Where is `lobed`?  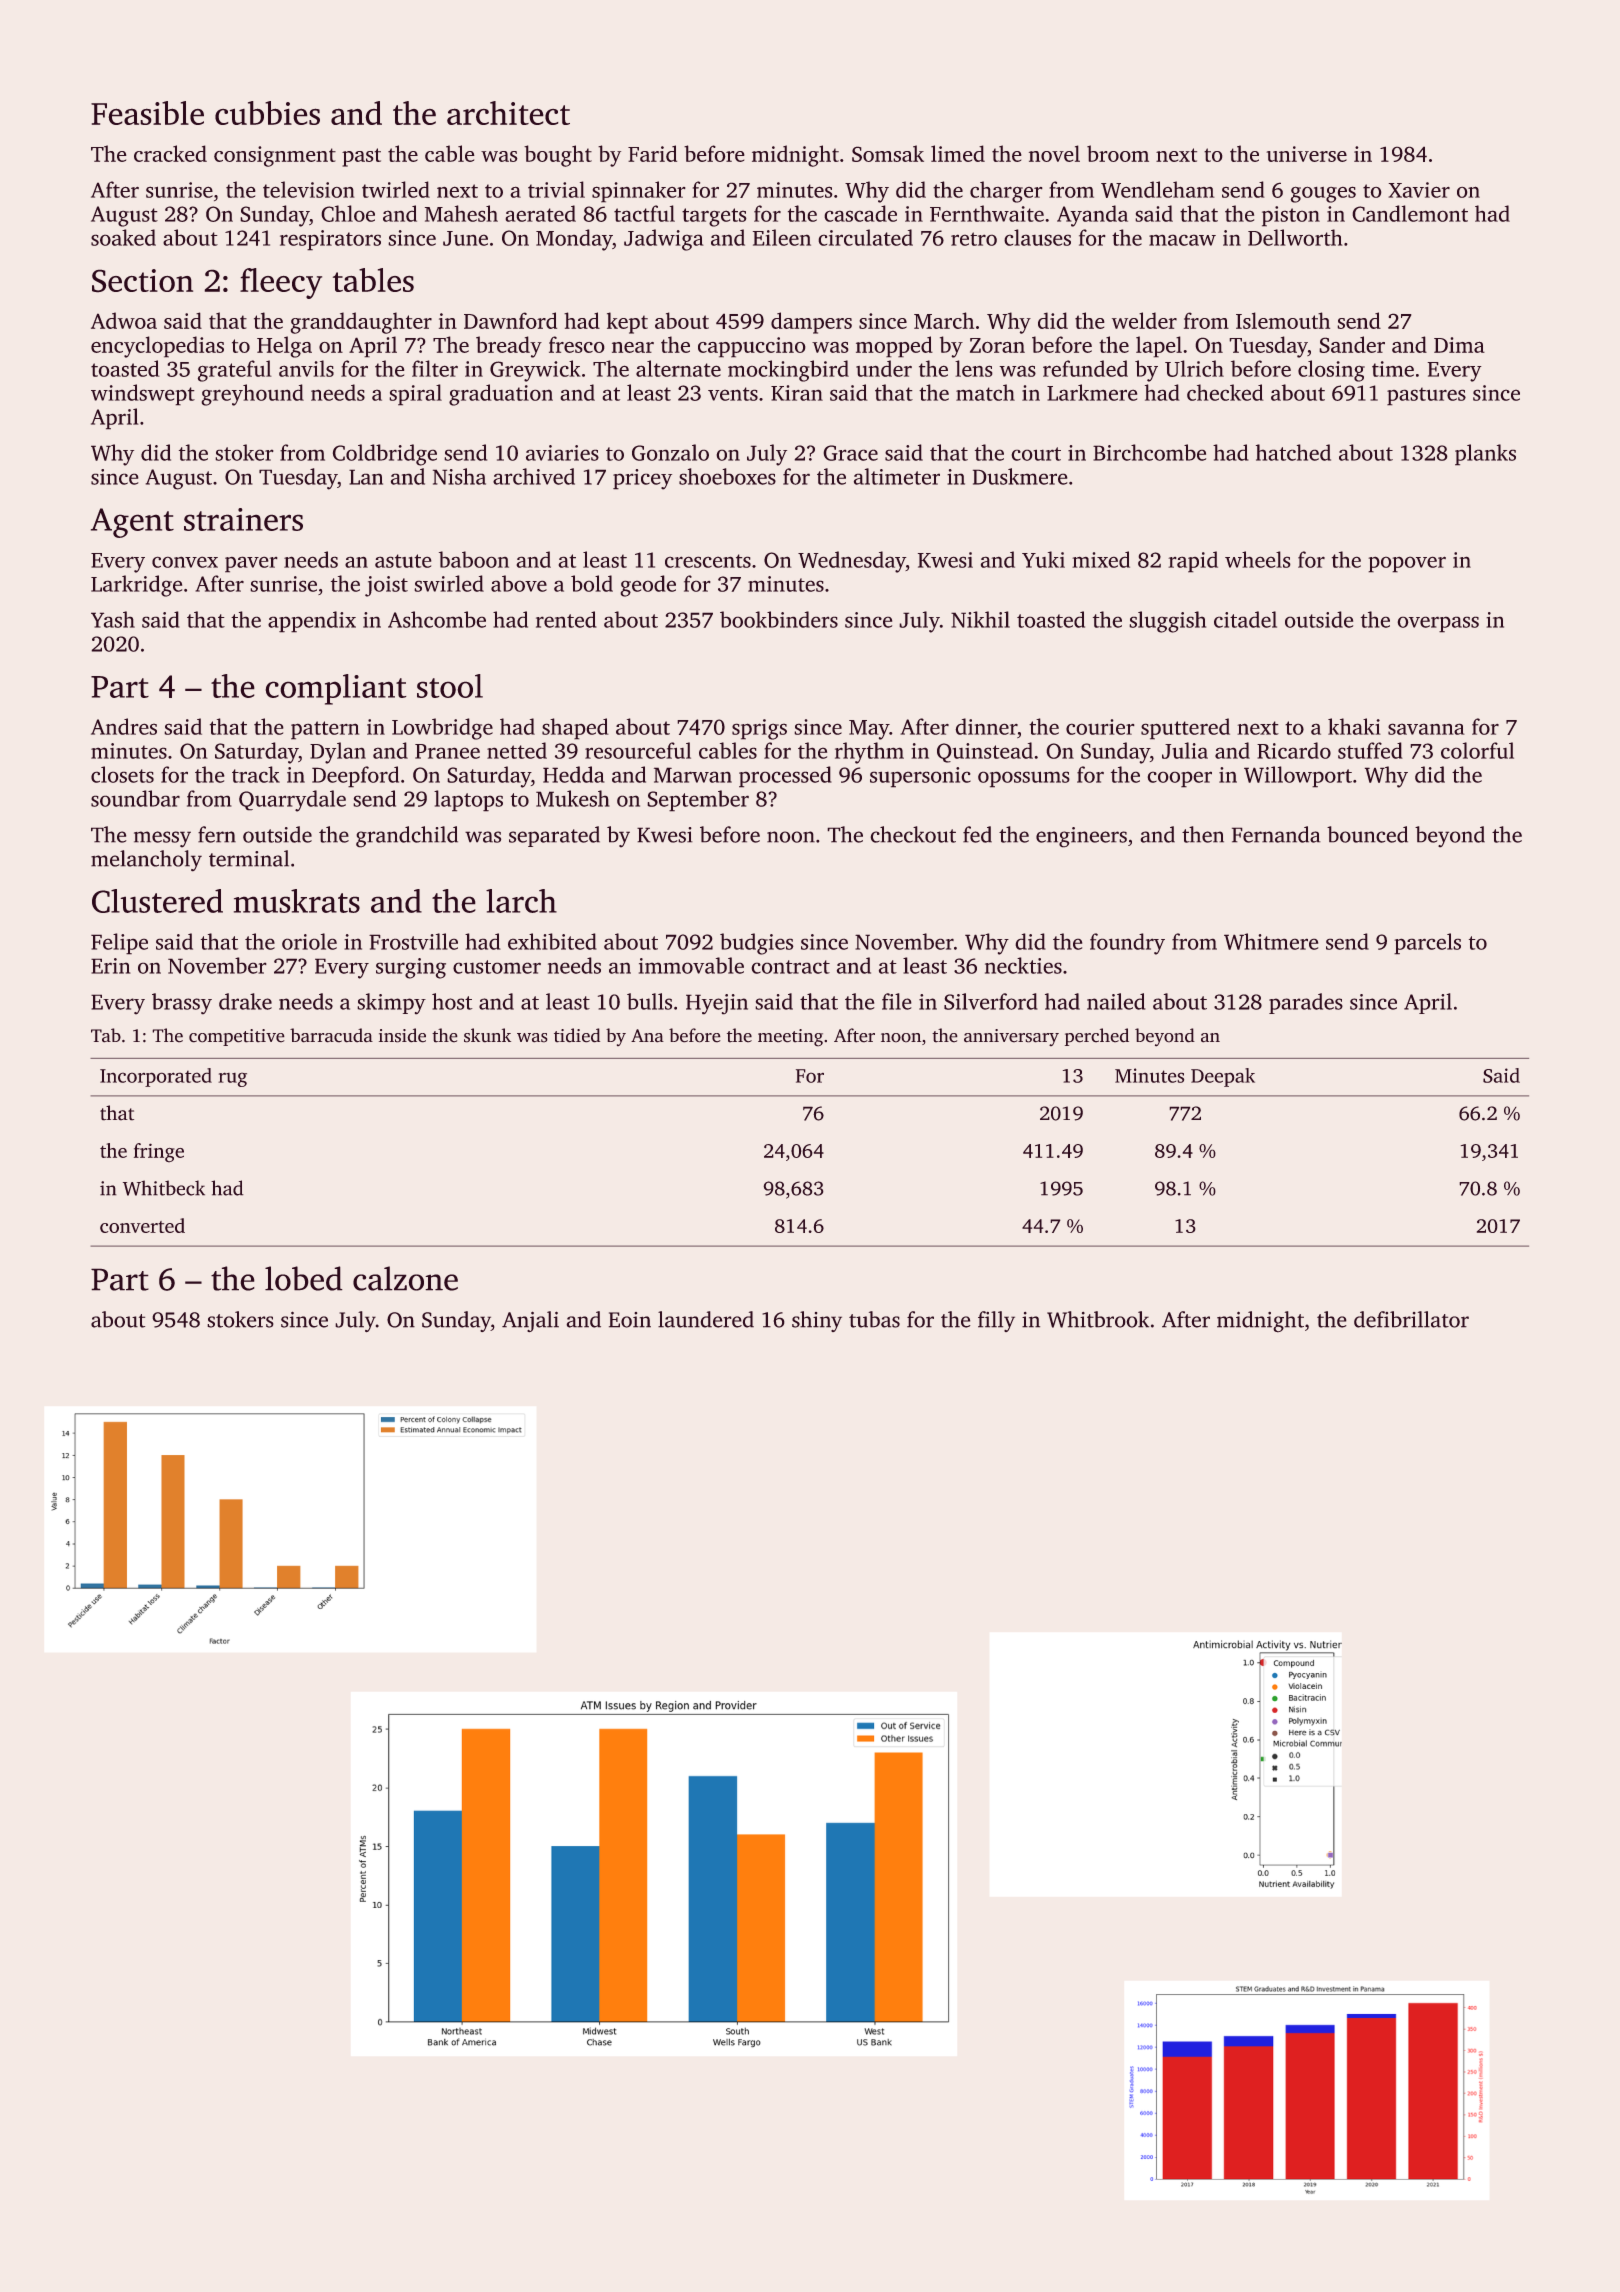 lobed is located at coordinates (304, 1278).
